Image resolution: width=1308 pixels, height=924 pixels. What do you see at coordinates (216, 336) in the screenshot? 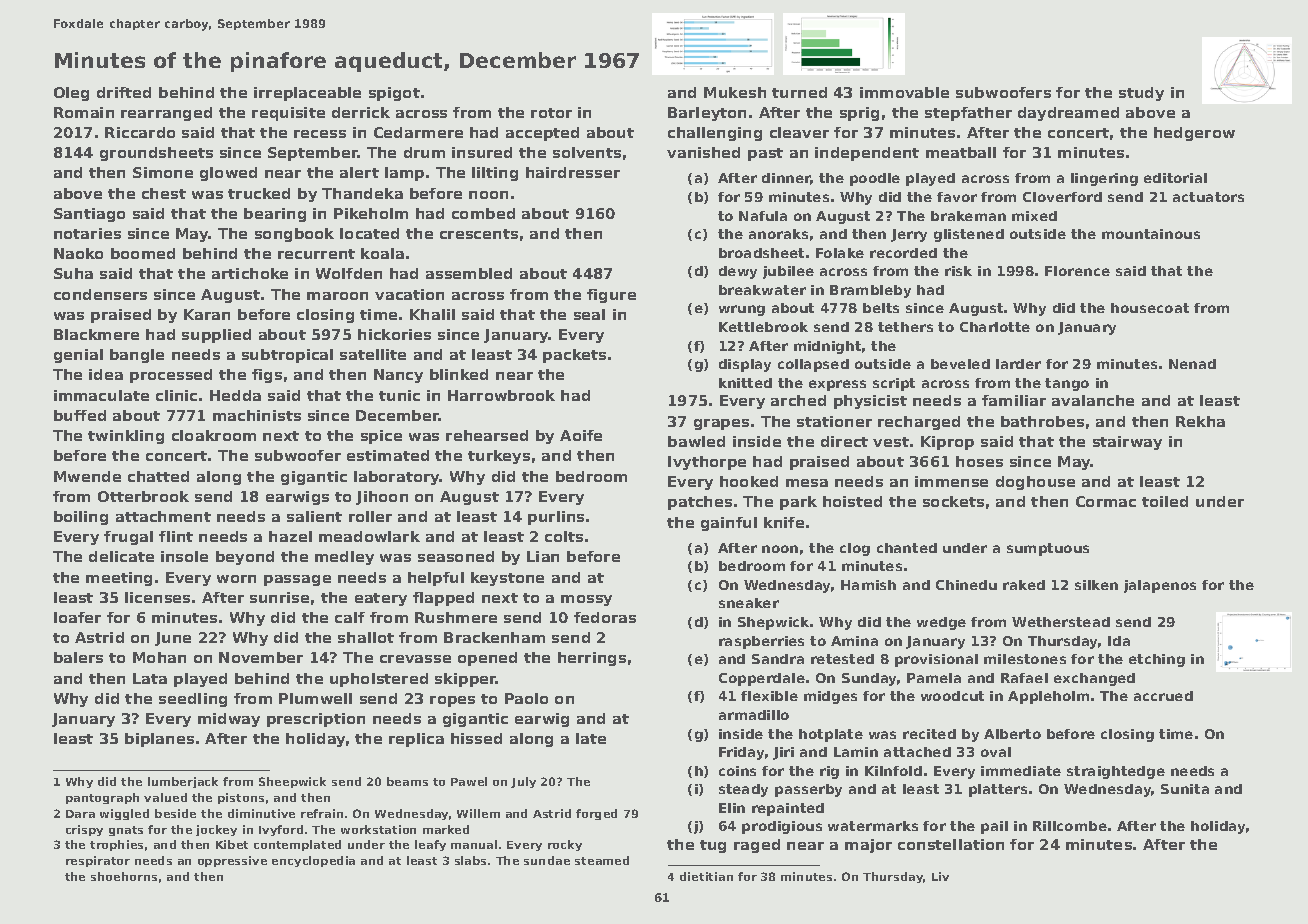
I see `supplied` at bounding box center [216, 336].
